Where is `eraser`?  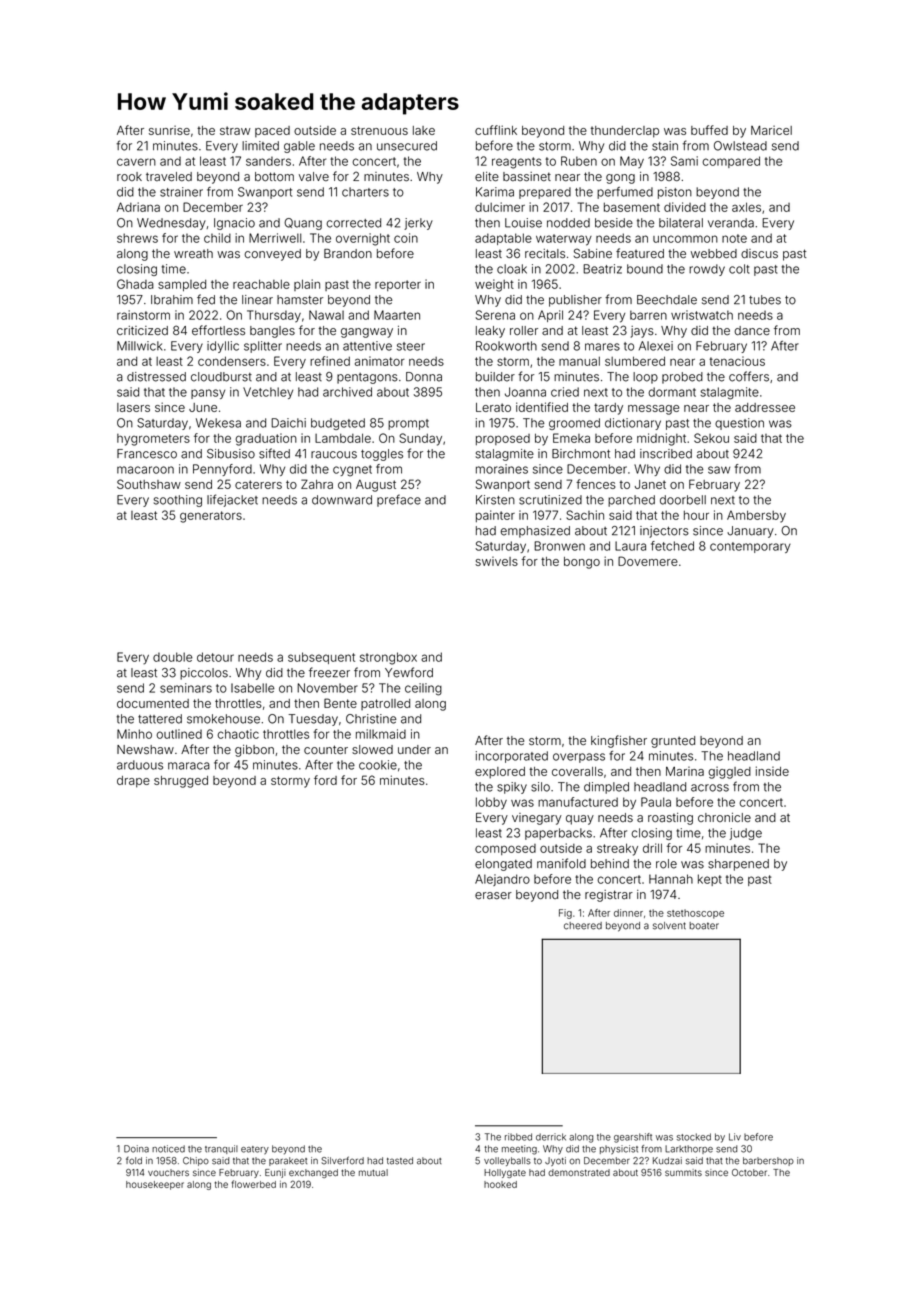
eraser is located at coordinates (493, 896).
